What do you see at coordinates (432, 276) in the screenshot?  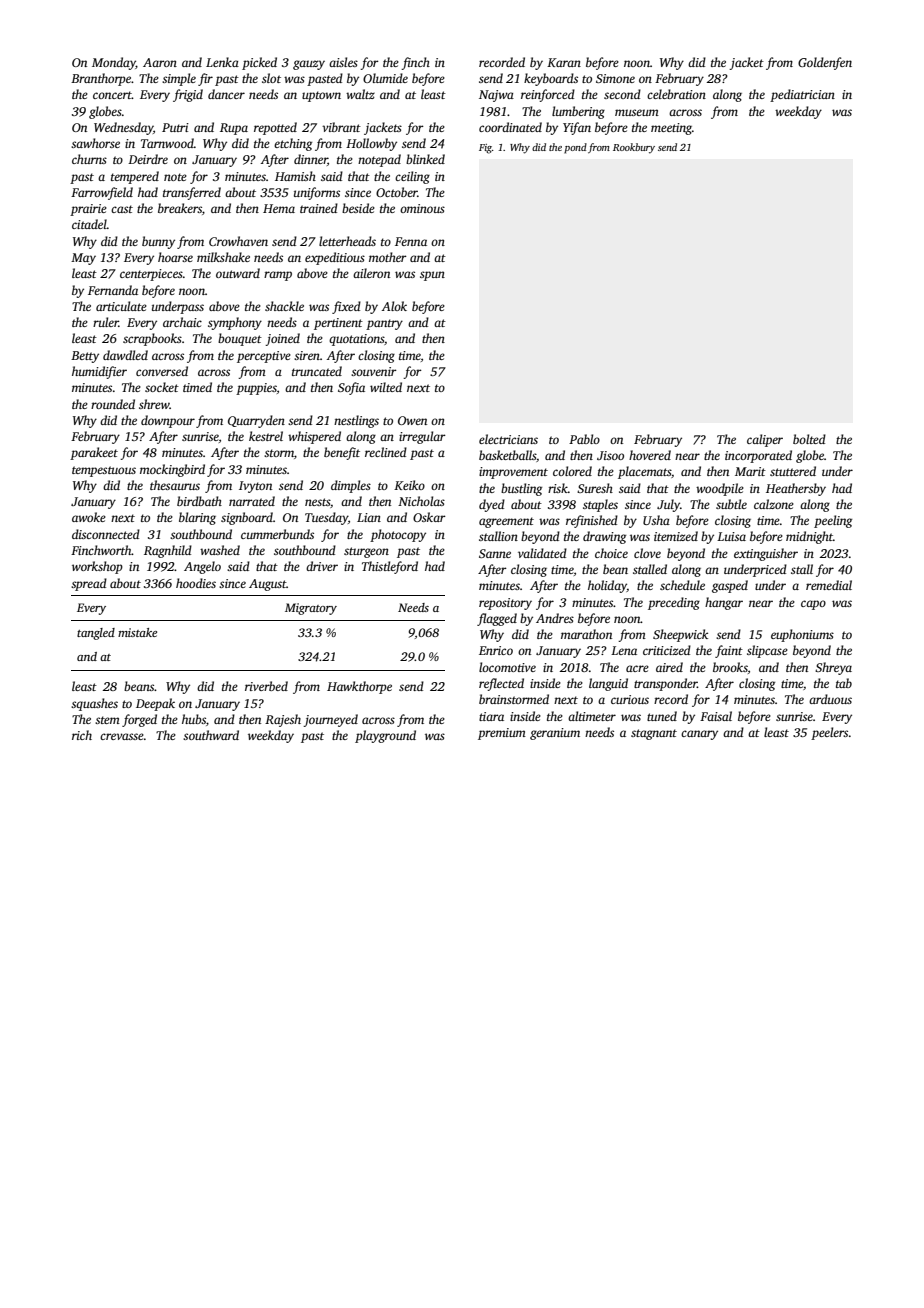 I see `spun` at bounding box center [432, 276].
